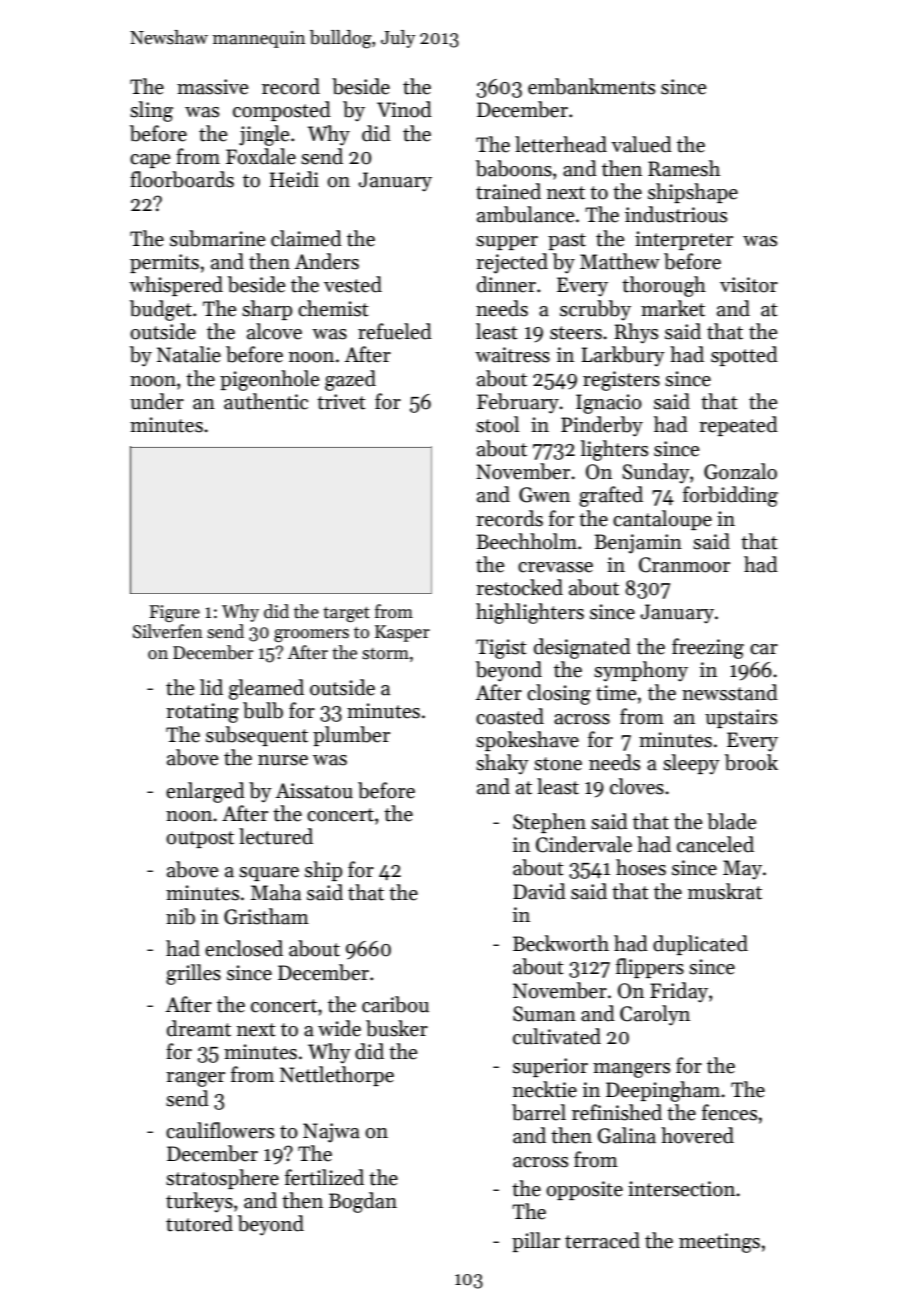  Describe the element at coordinates (397, 1028) in the image. I see `busker` at that location.
